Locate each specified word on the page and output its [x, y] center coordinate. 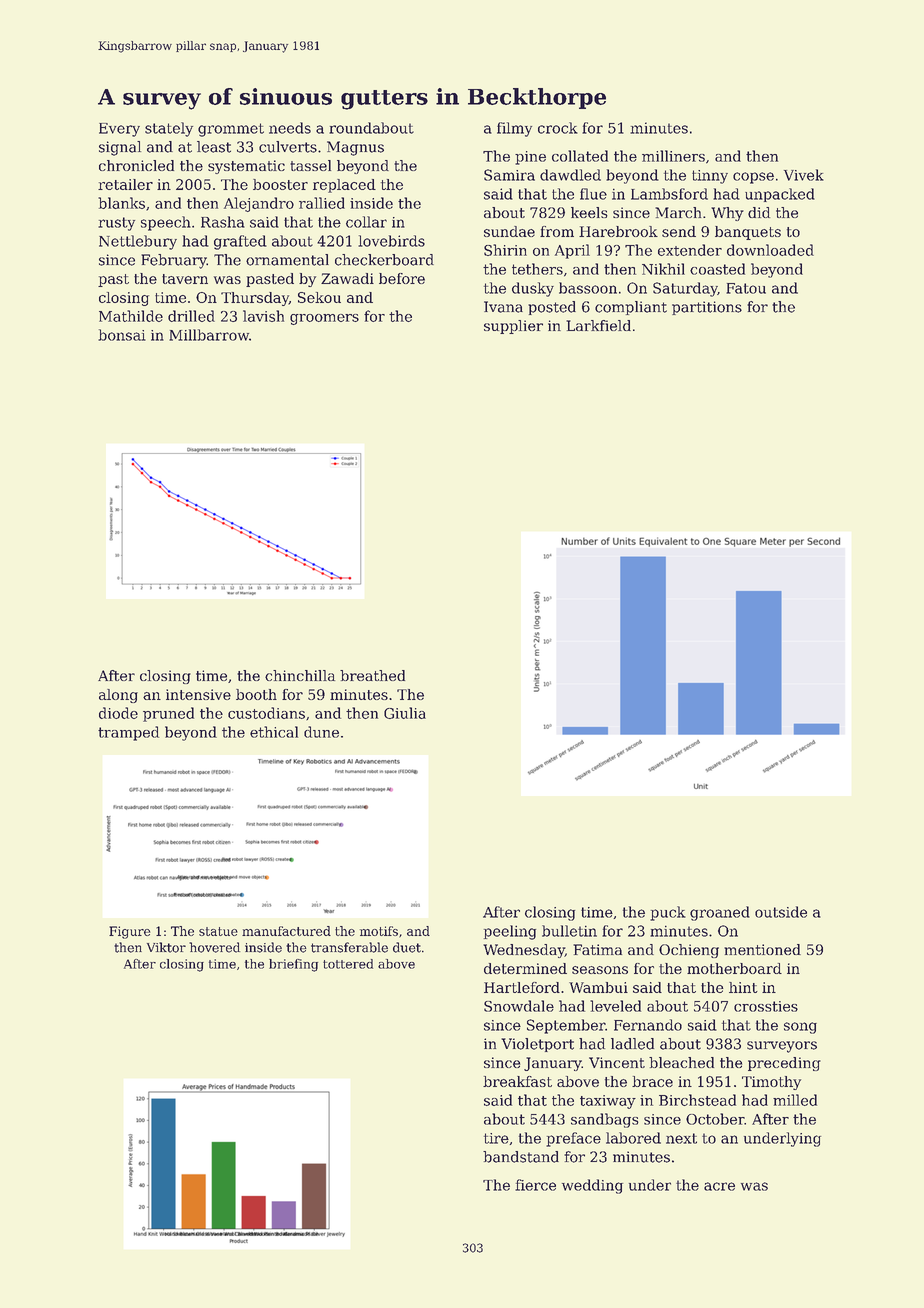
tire [496, 1138]
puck [668, 913]
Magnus [355, 148]
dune [321, 732]
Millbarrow [209, 335]
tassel [310, 165]
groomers [324, 319]
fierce [535, 1185]
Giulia [405, 713]
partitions [707, 308]
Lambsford [669, 194]
